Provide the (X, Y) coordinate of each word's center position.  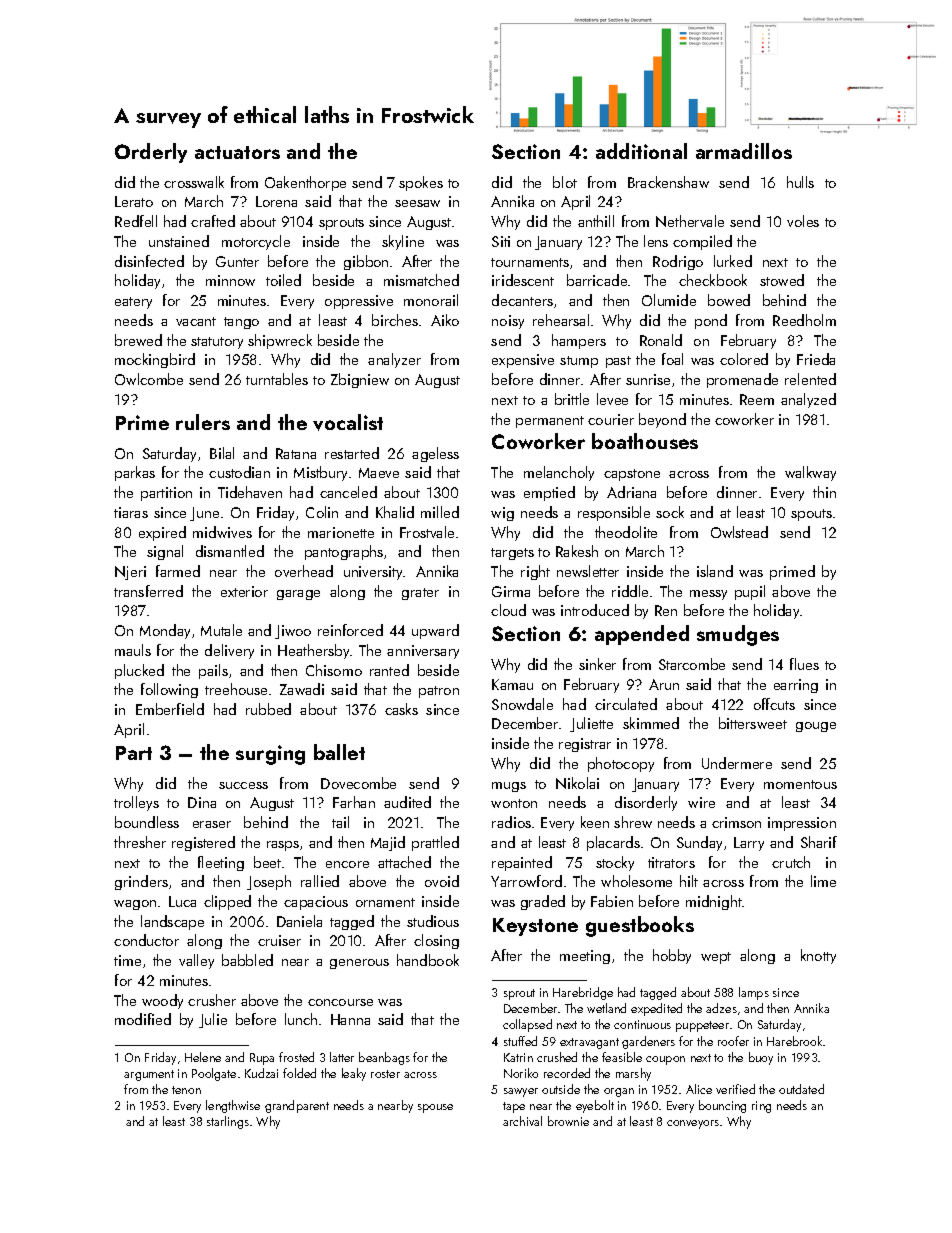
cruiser (279, 940)
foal (672, 359)
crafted (213, 221)
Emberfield (170, 709)
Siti (501, 241)
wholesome (636, 881)
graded (543, 902)
